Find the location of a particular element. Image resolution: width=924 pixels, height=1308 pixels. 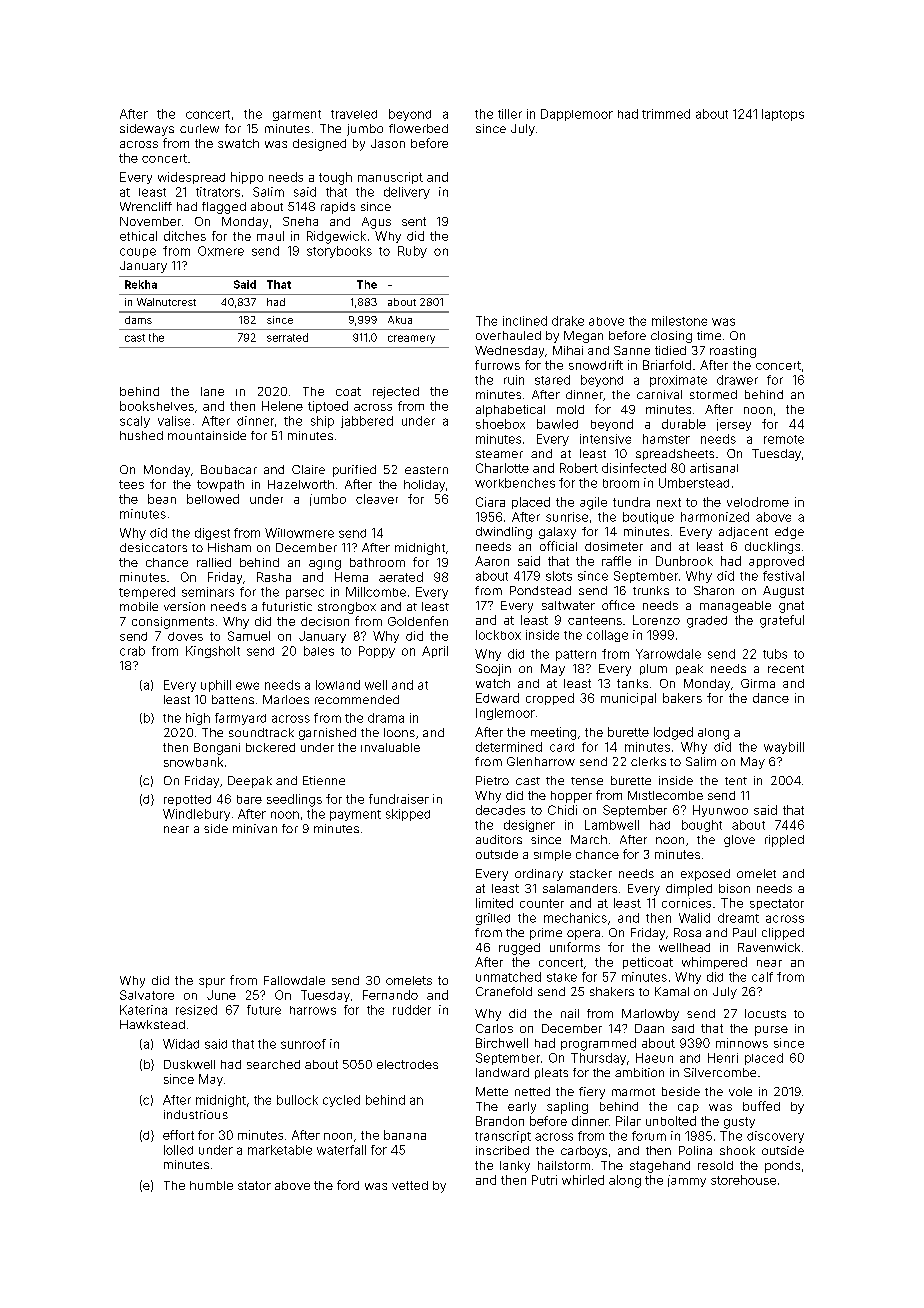

bathroom is located at coordinates (377, 562).
